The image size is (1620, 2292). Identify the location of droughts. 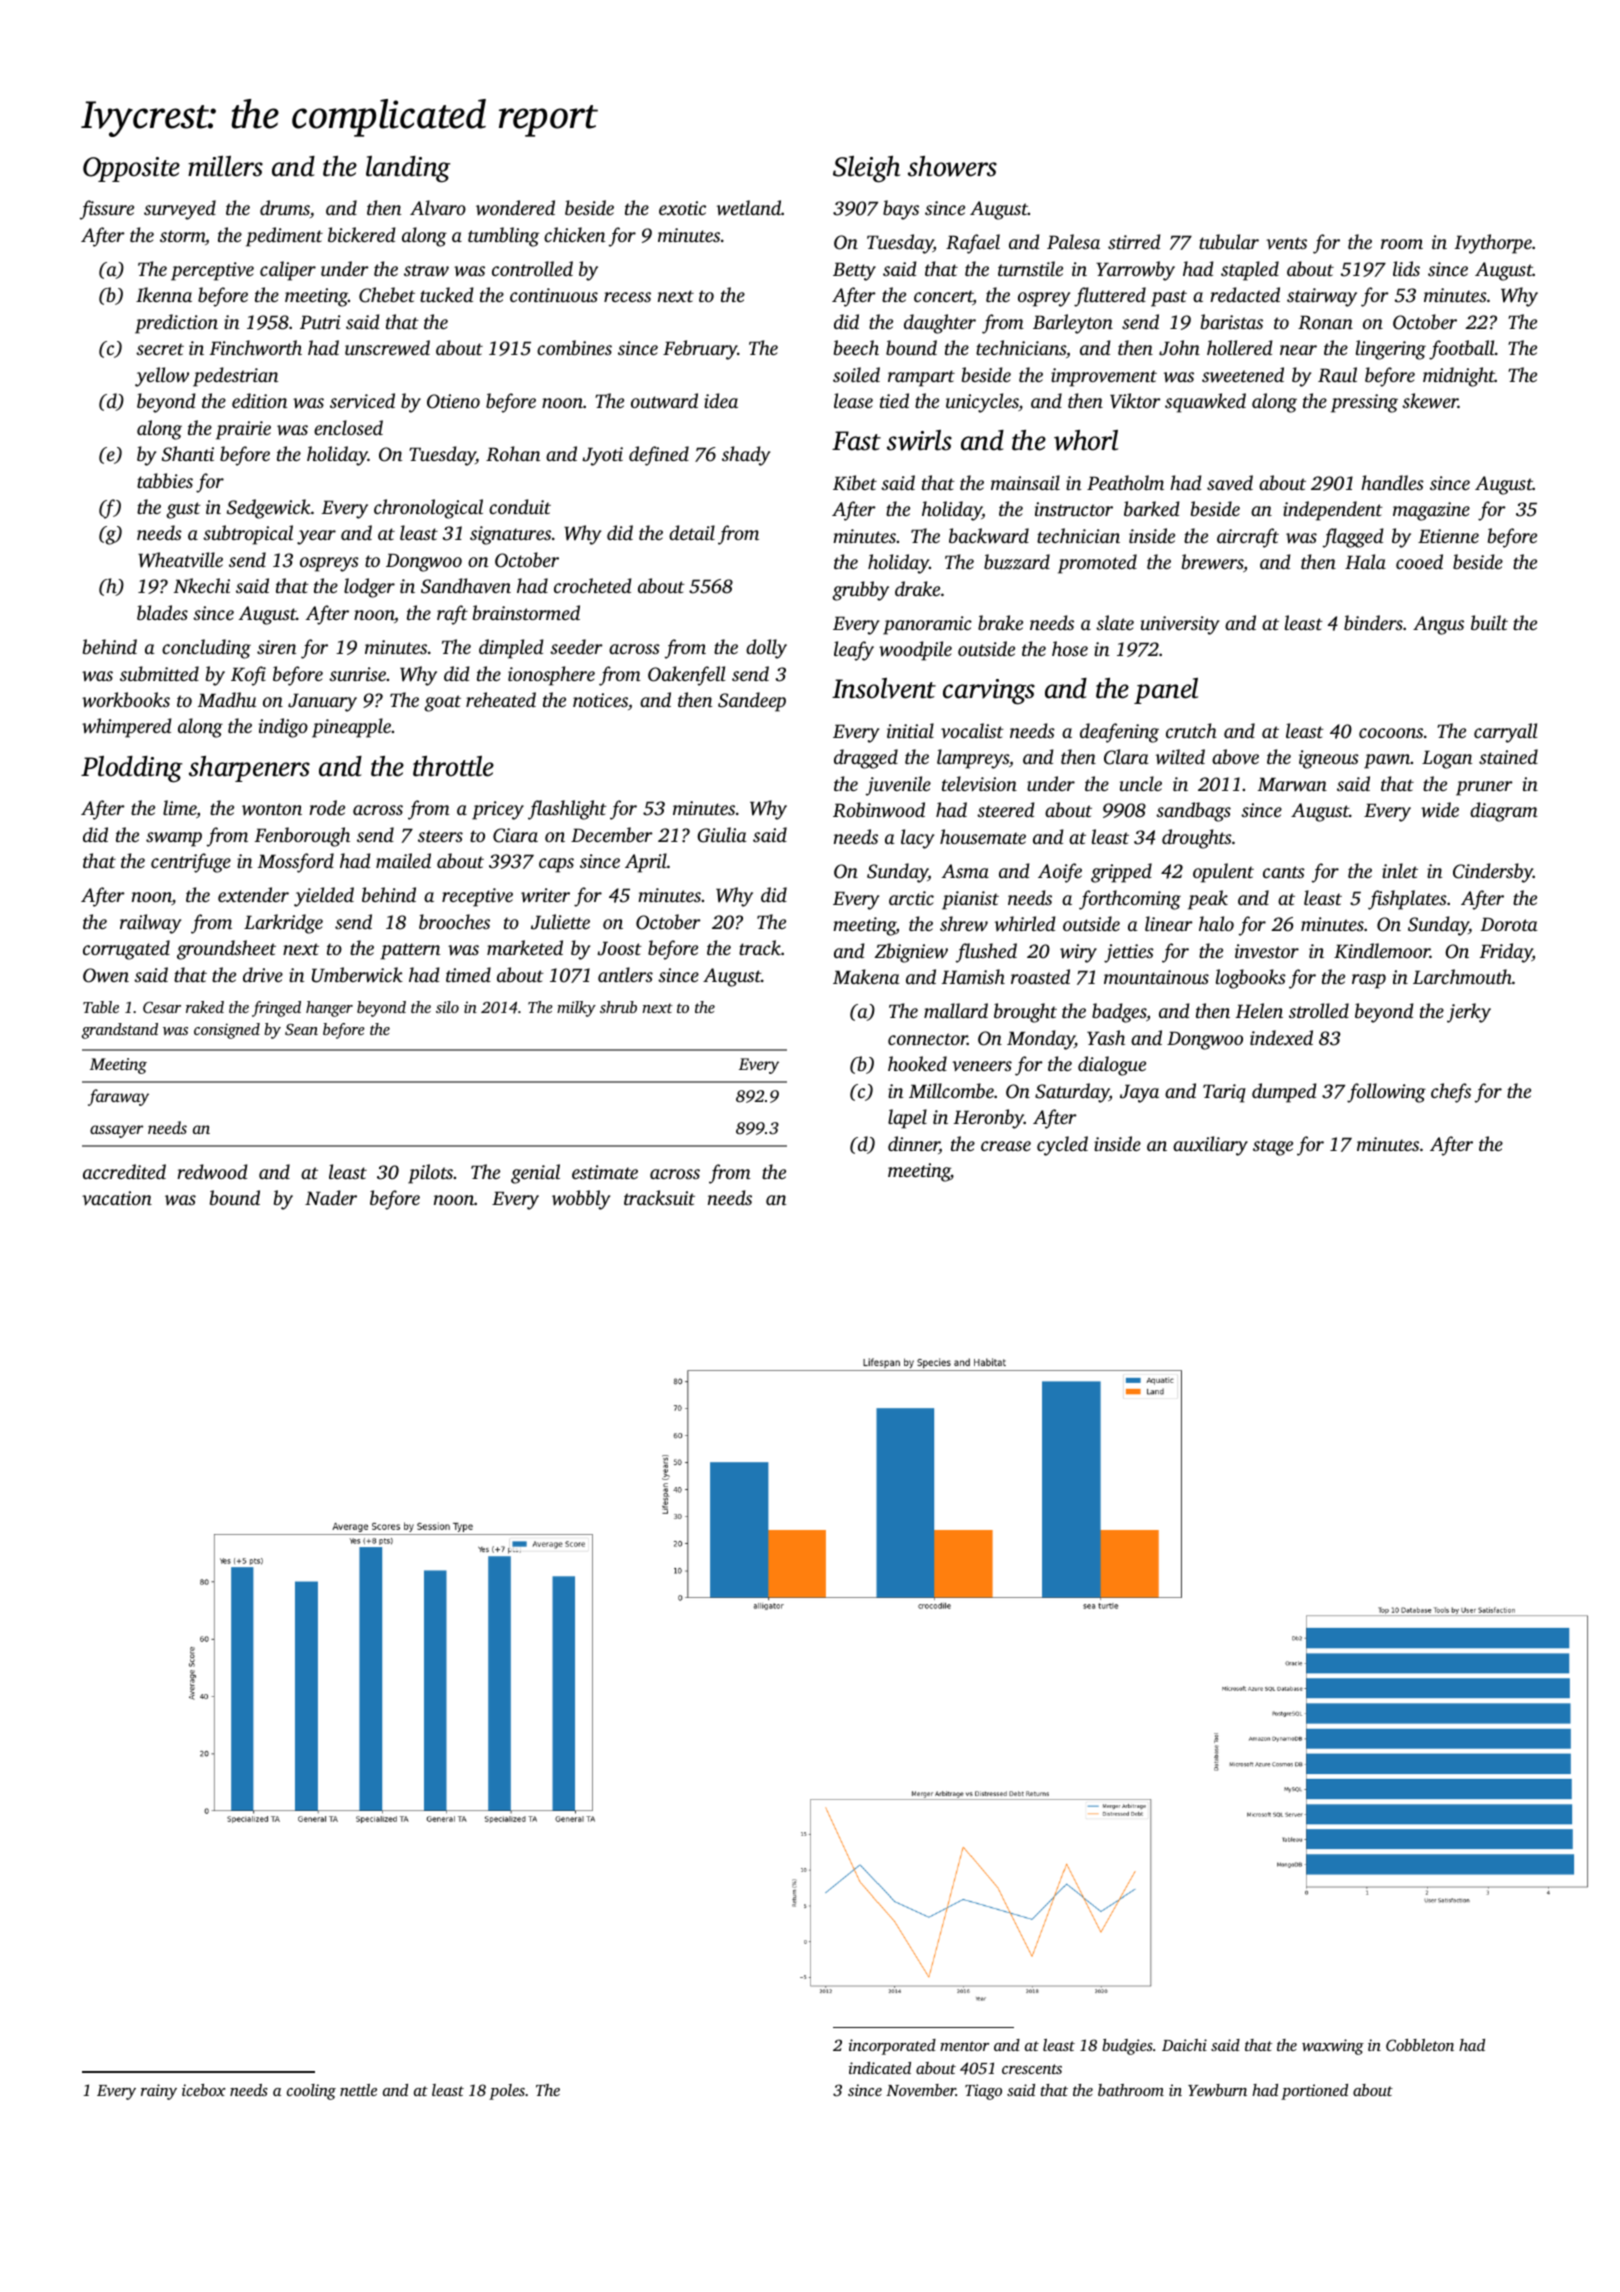
(1197, 839).
